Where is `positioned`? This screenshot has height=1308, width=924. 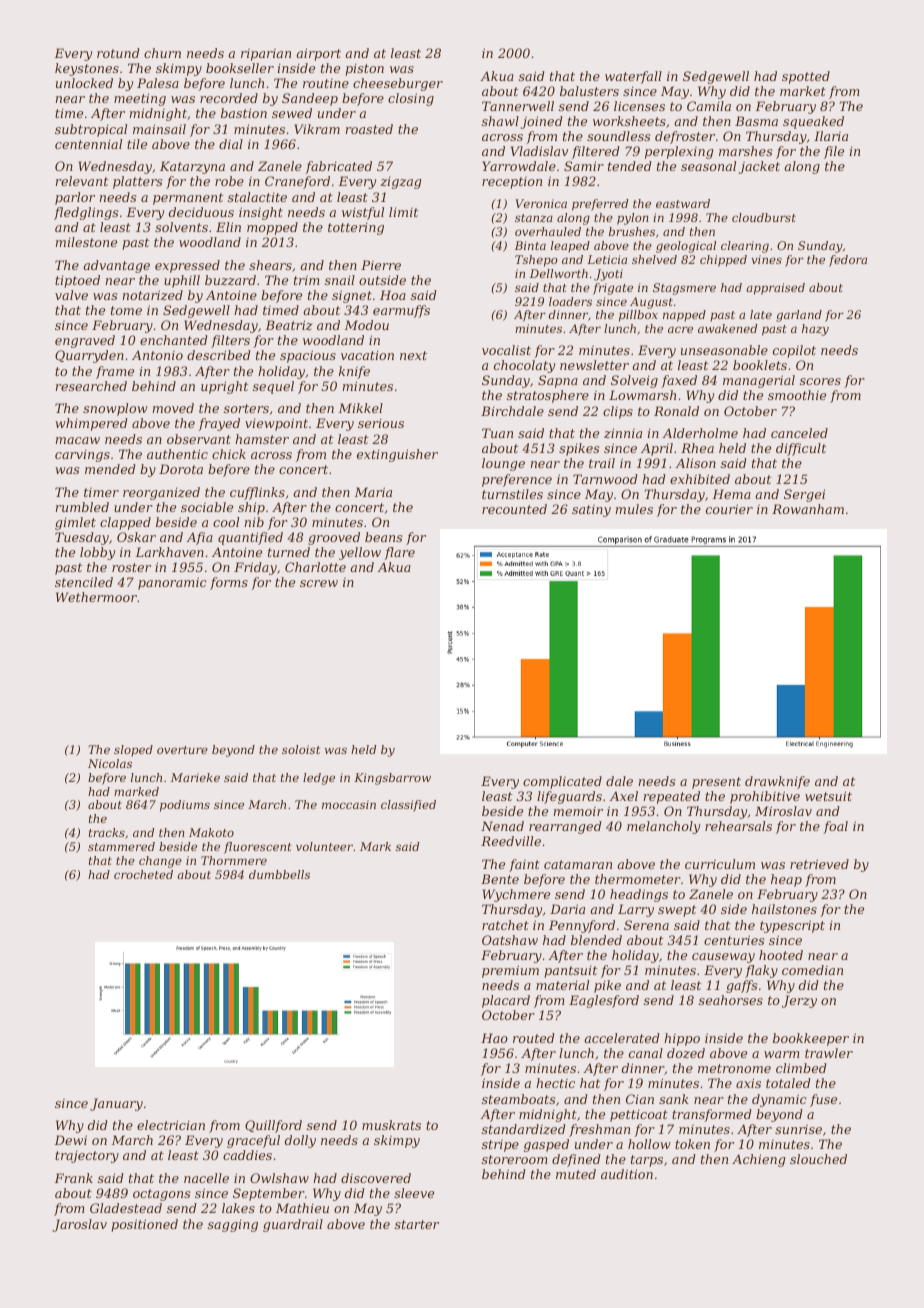
positioned is located at coordinates (144, 1225).
